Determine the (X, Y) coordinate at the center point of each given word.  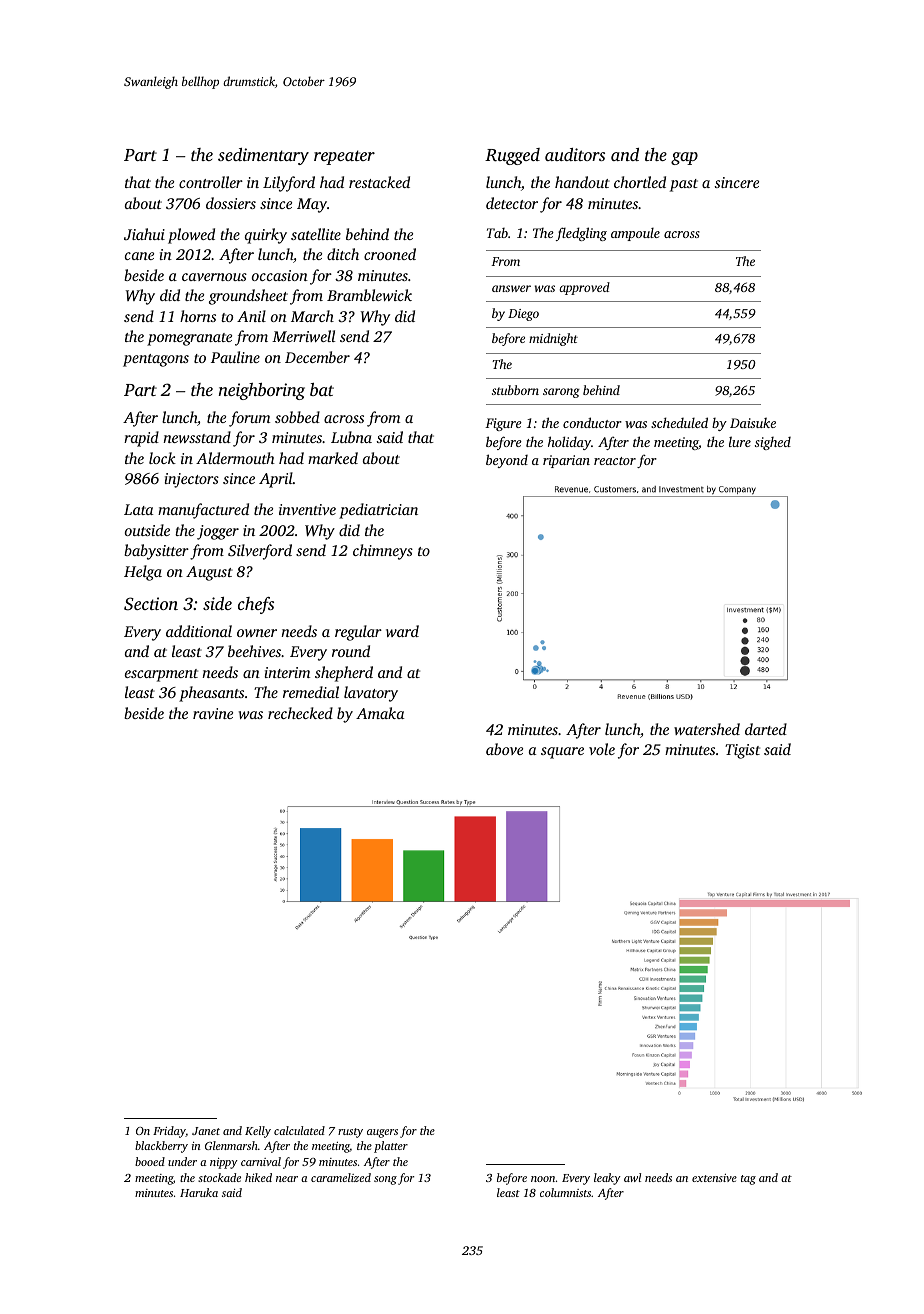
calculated (299, 1130)
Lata (138, 509)
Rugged (512, 156)
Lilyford (289, 184)
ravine (213, 713)
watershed (707, 729)
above (504, 749)
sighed (773, 443)
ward (402, 631)
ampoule (635, 234)
